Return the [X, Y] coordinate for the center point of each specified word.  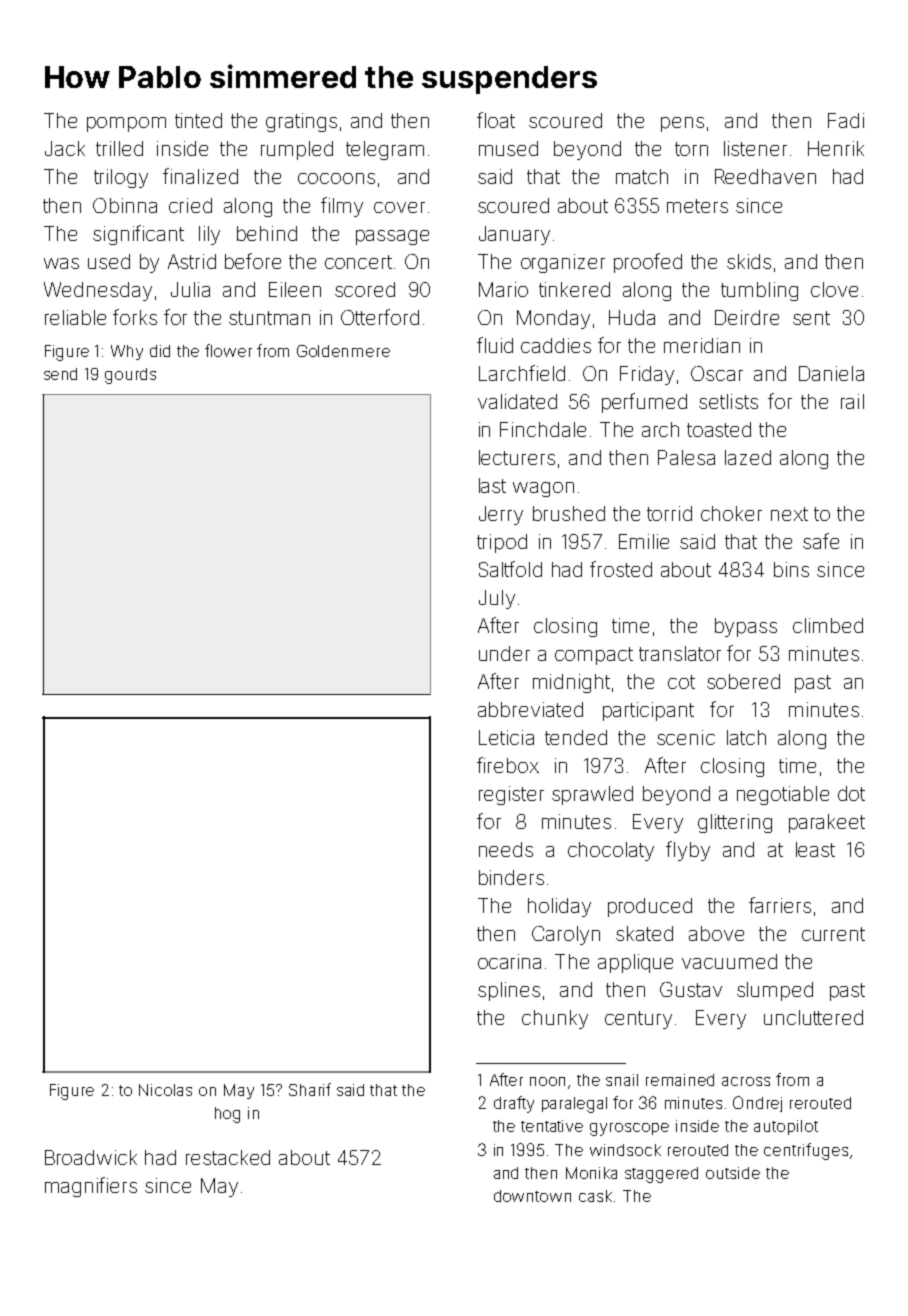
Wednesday [98, 291]
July [497, 599]
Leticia [506, 737]
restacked [228, 1157]
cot [681, 682]
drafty [514, 1104]
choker [731, 513]
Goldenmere [343, 351]
